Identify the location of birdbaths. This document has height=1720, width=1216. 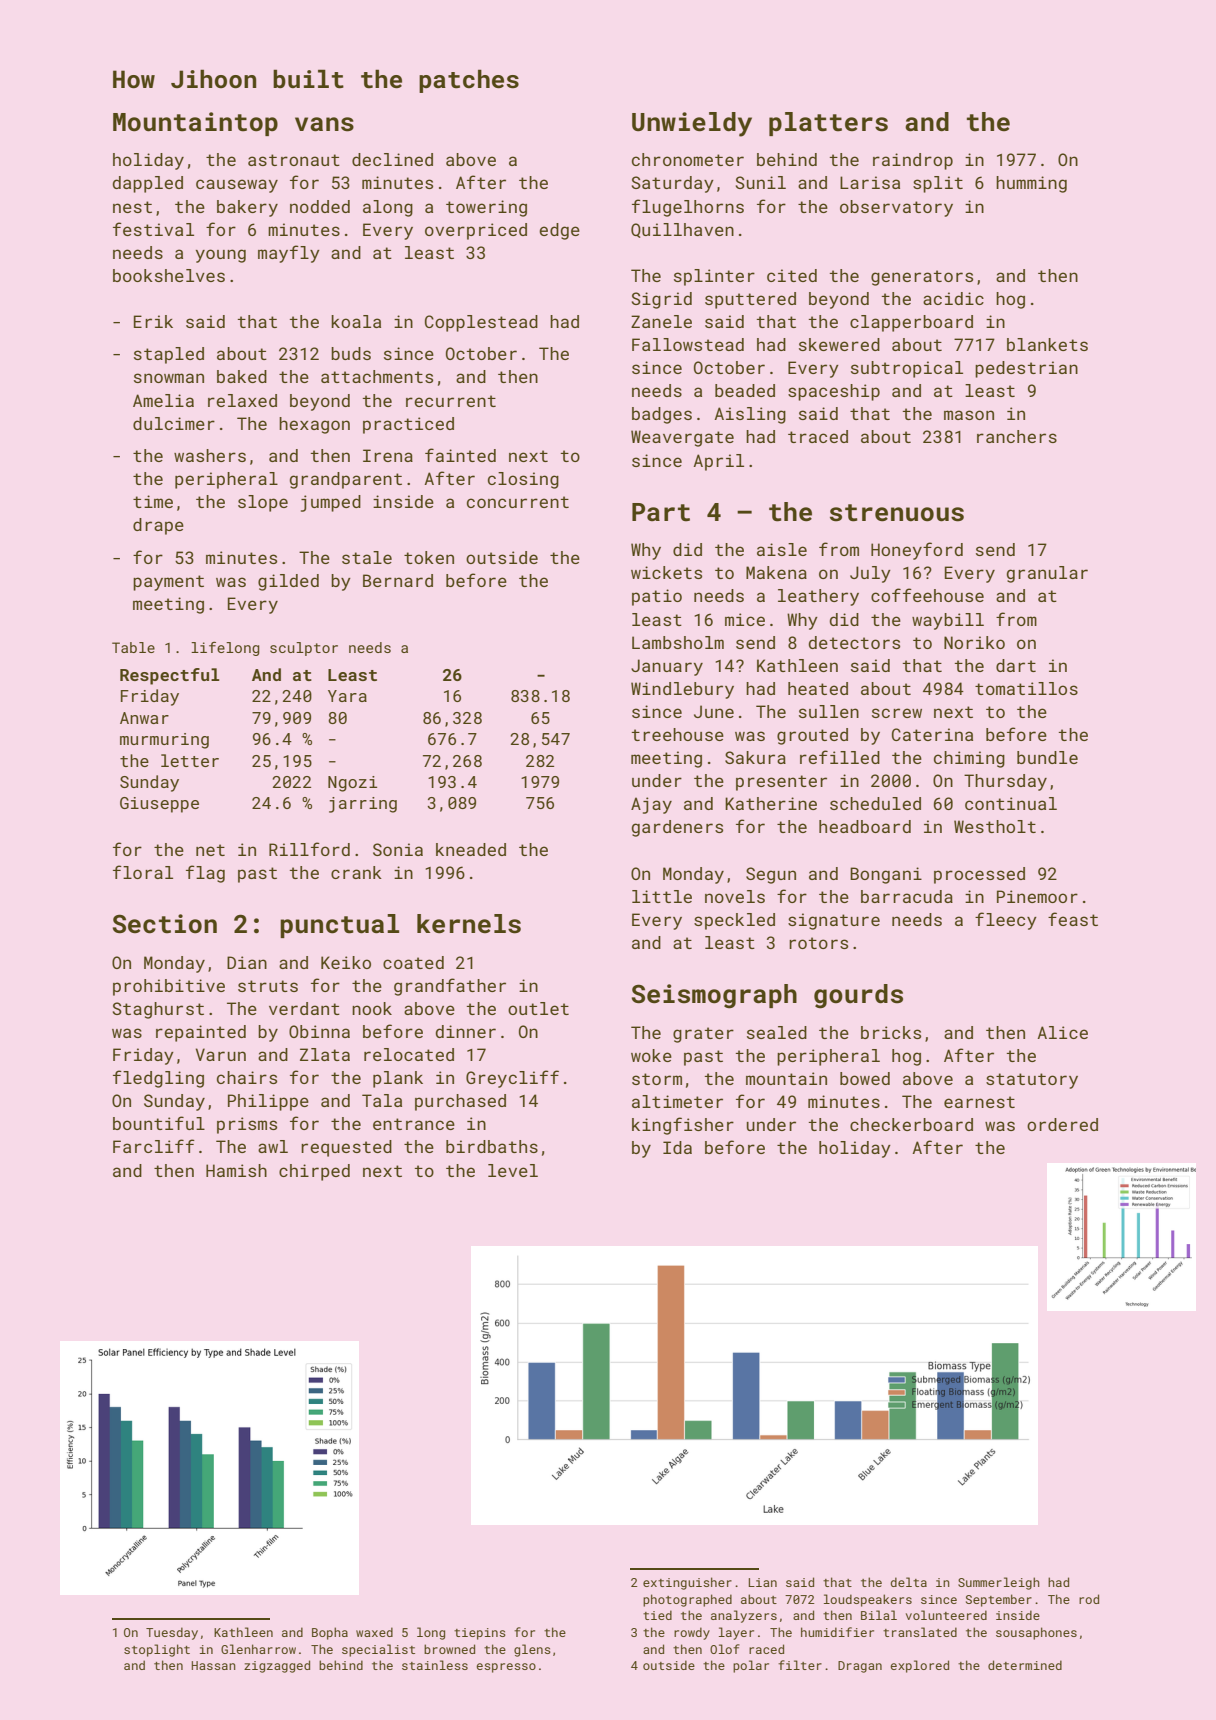
(492, 1146).
